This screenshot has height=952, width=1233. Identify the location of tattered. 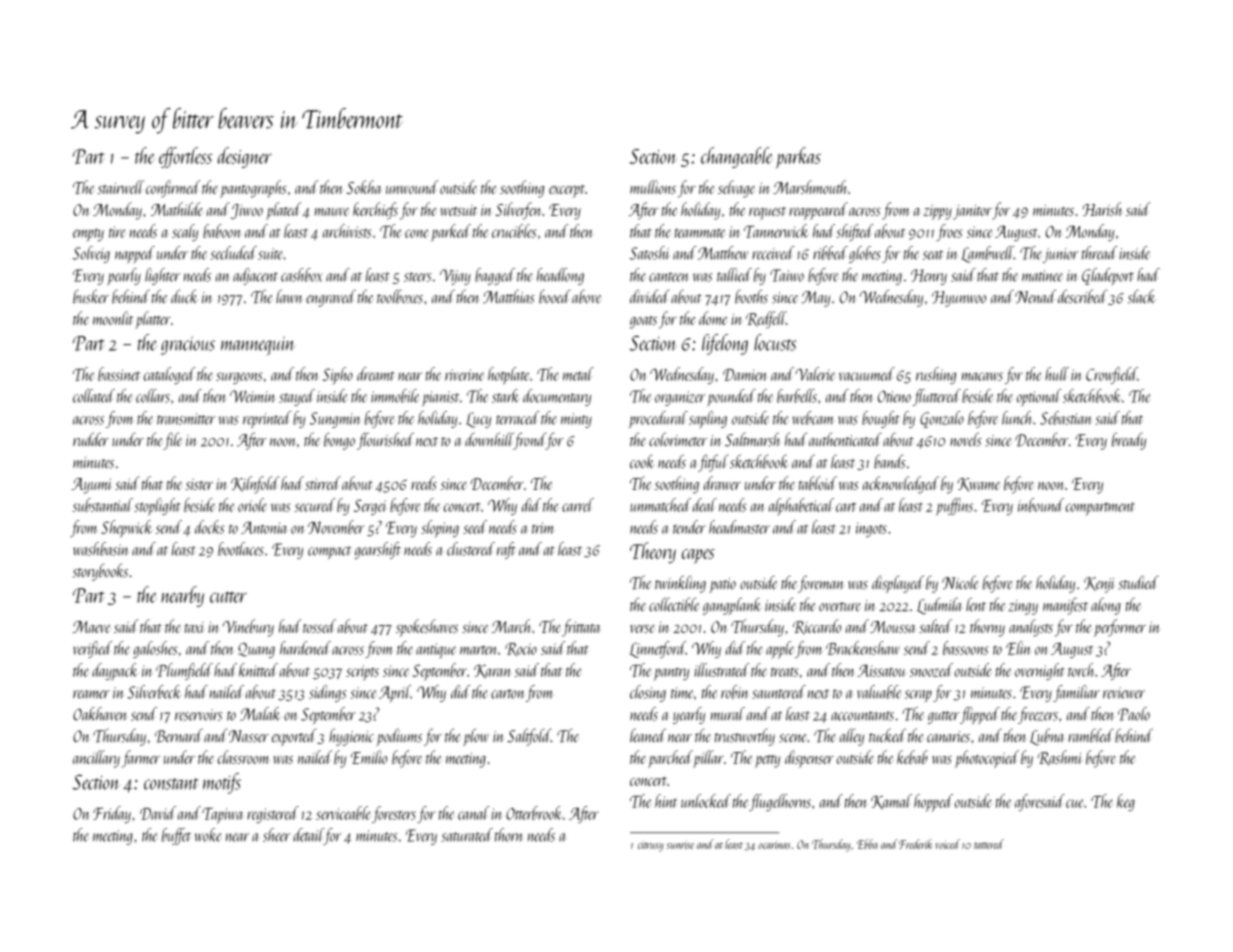
(989, 844).
